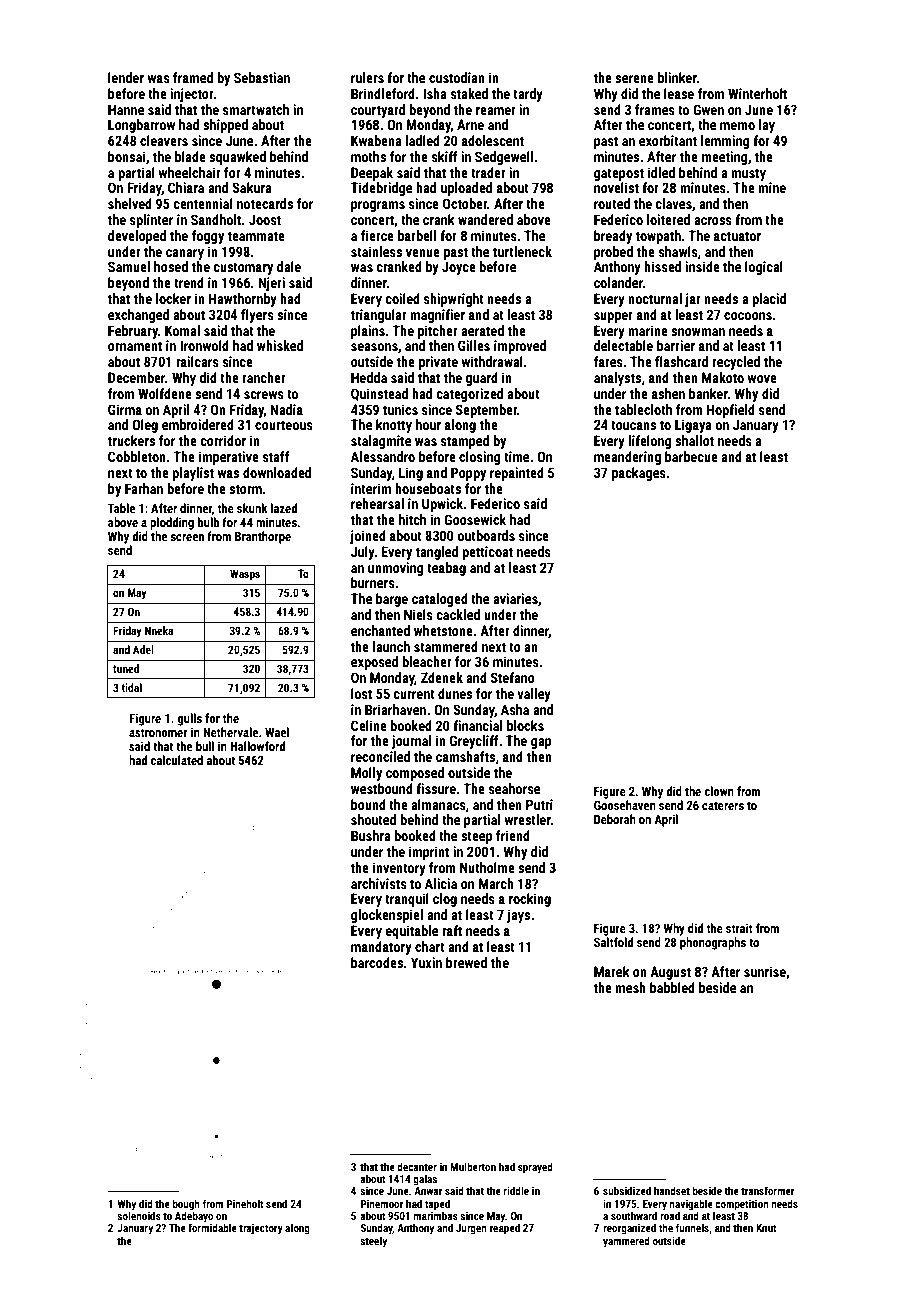 This page has width=908, height=1316. I want to click on tuned, so click(126, 668).
